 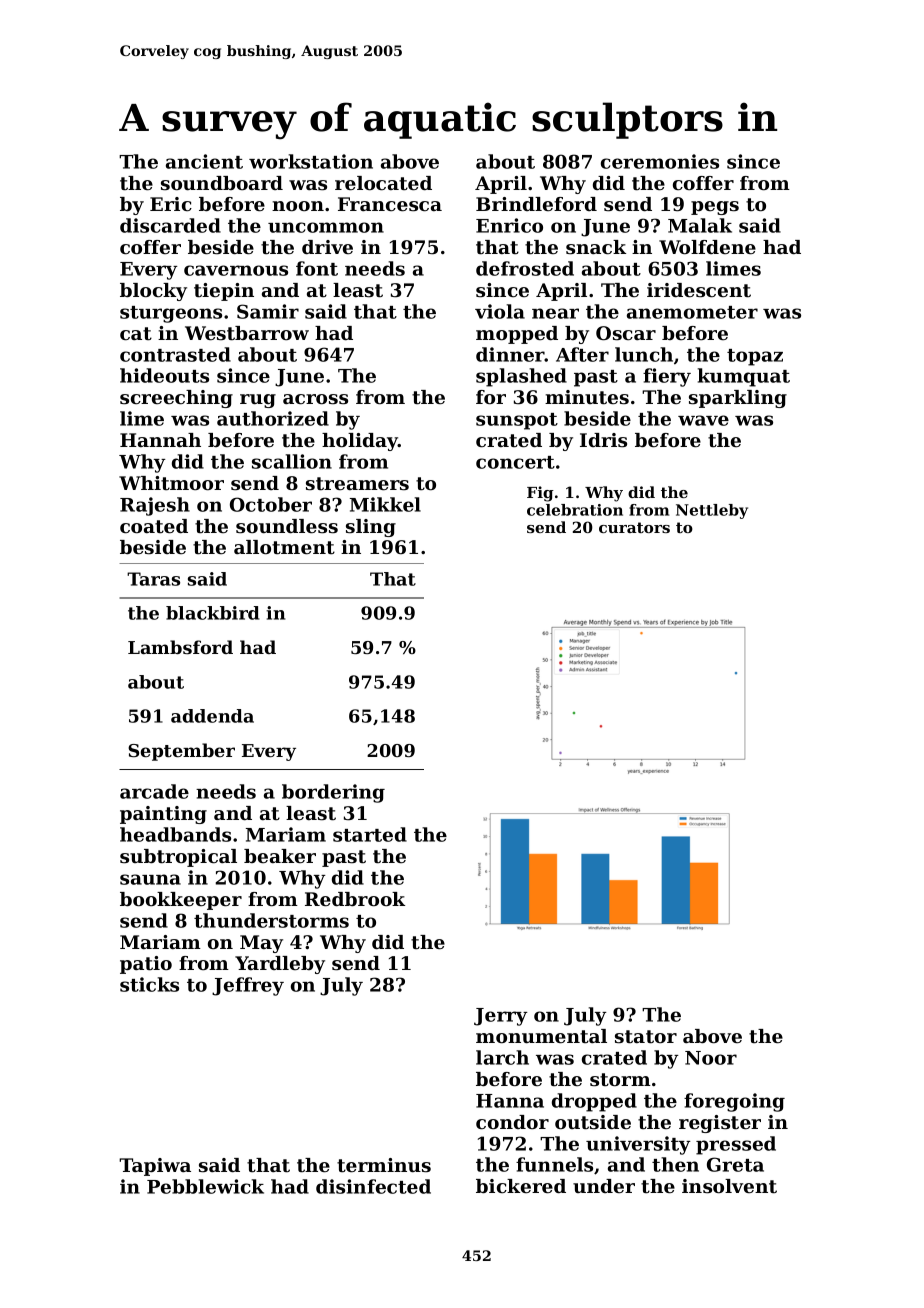 I want to click on wave, so click(x=703, y=420).
